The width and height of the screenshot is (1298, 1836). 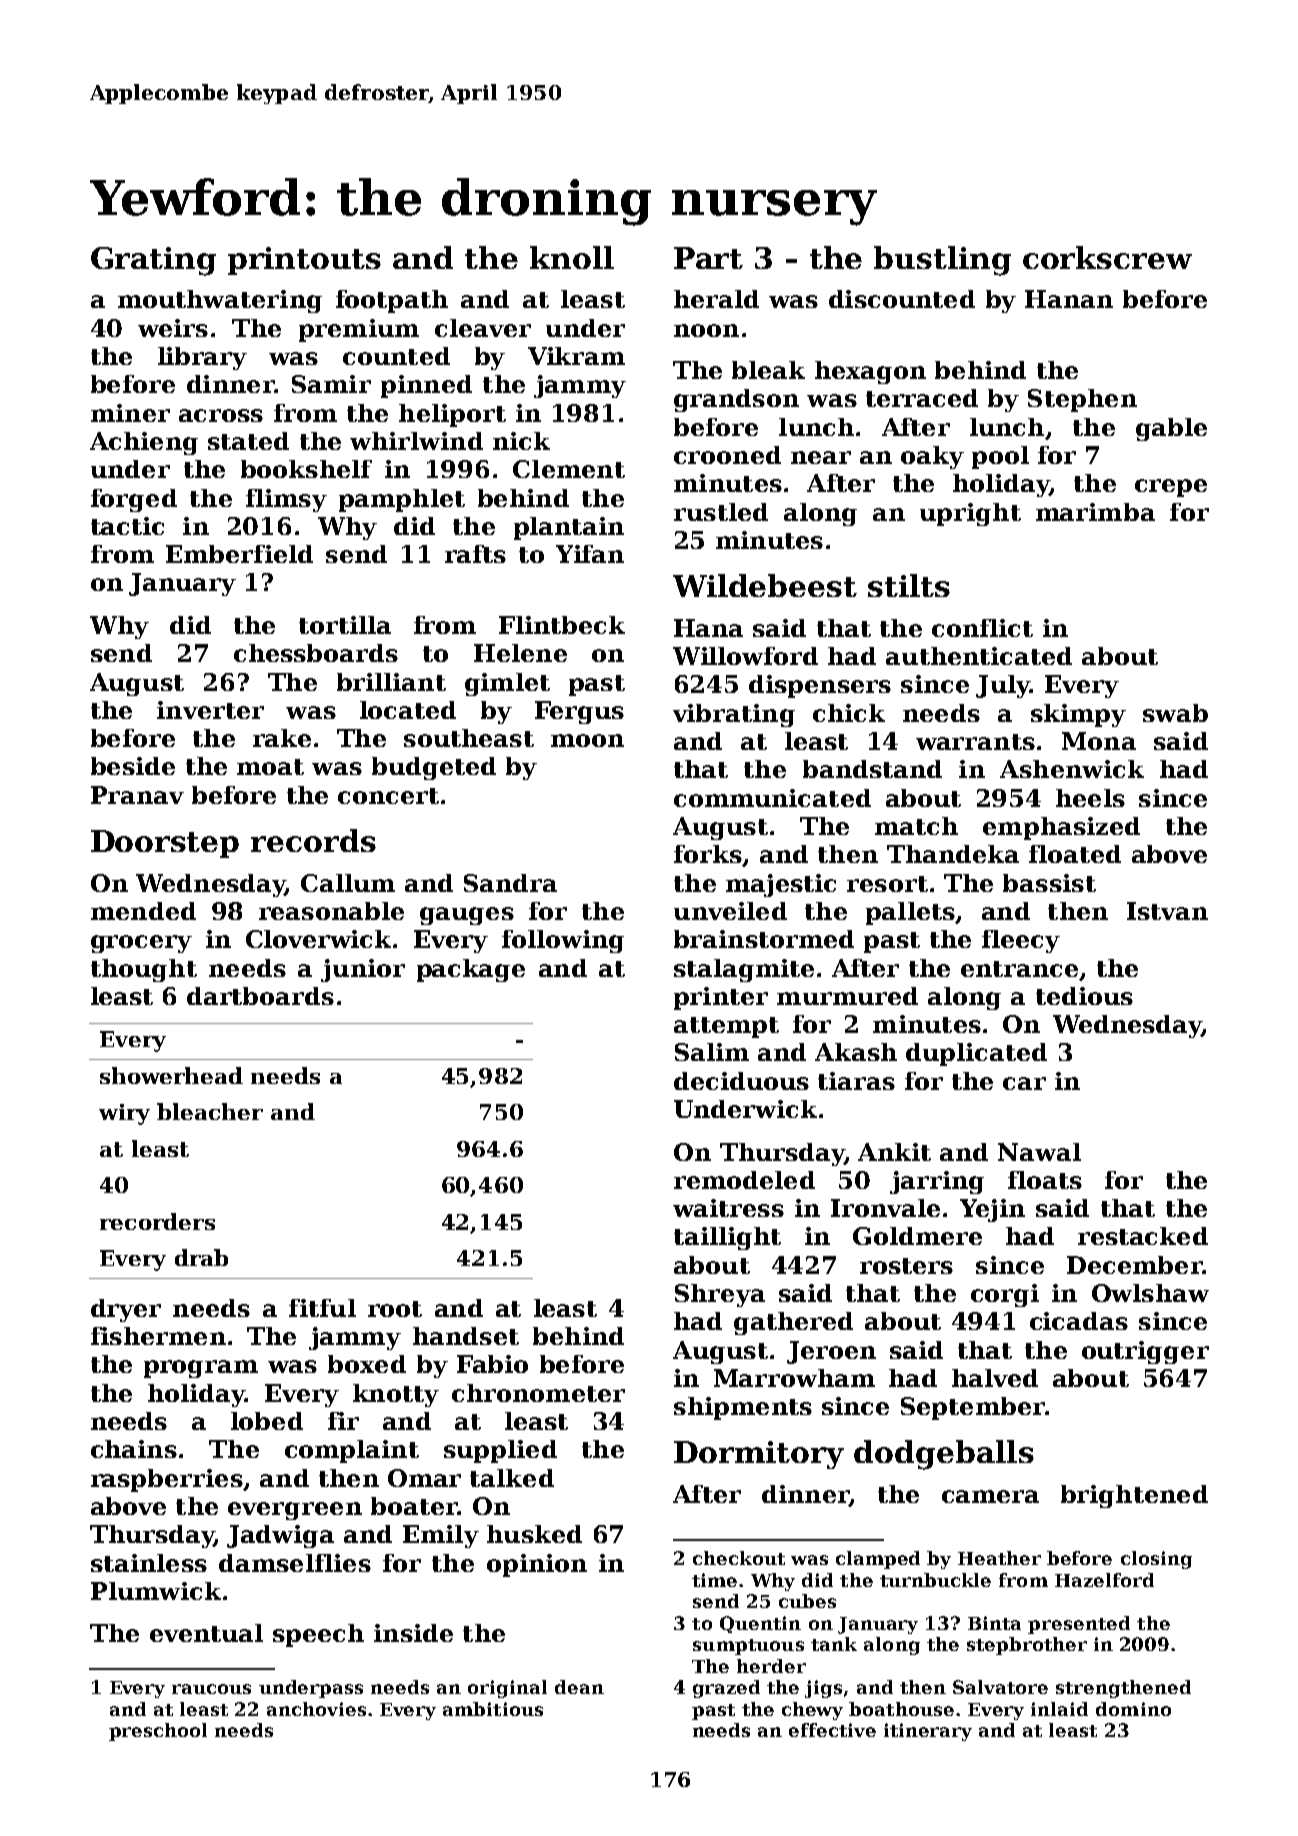 I want to click on restacked, so click(x=1143, y=1236).
